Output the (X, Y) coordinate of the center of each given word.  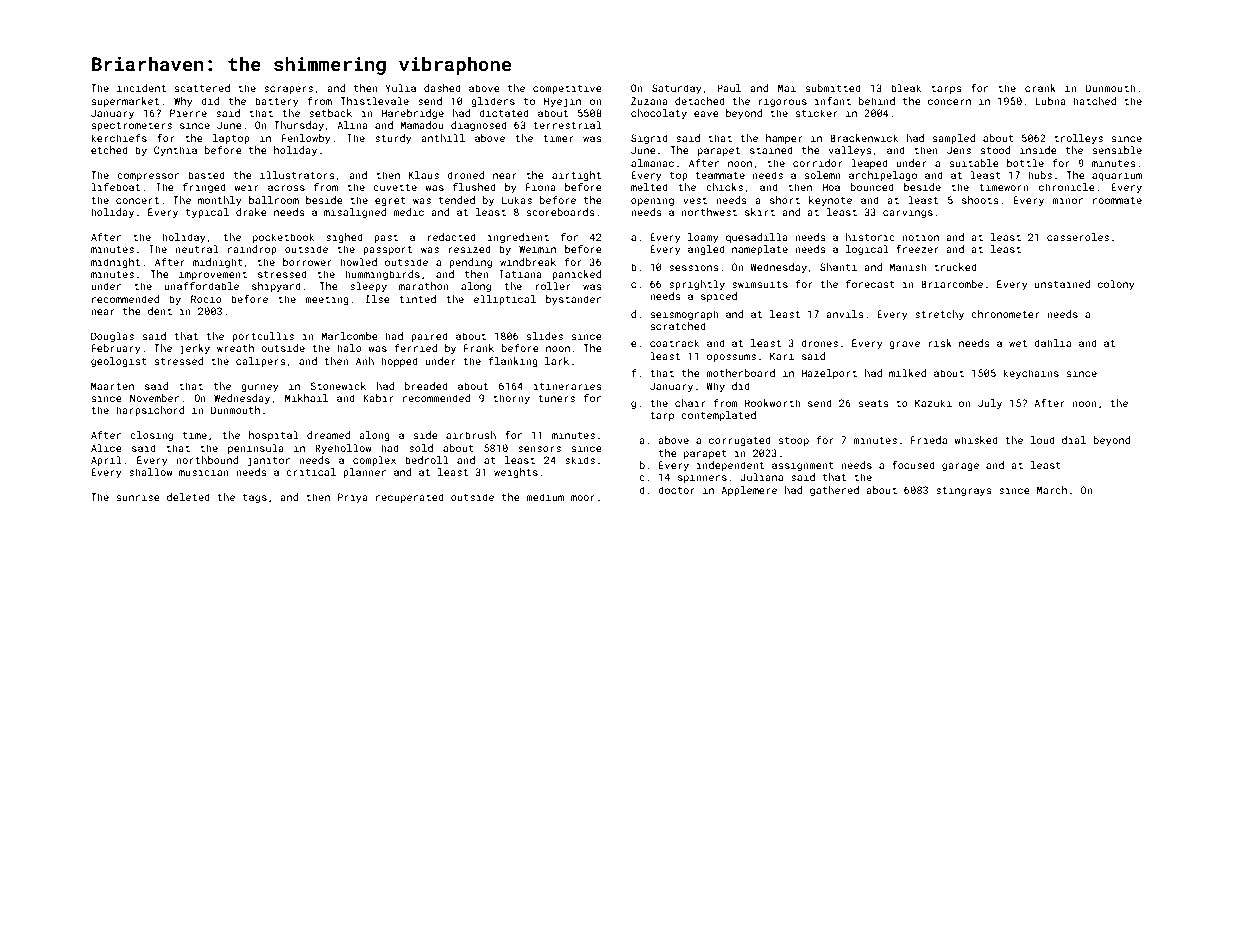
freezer (917, 249)
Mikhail (306, 398)
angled (706, 250)
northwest (709, 212)
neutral (197, 249)
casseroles (1078, 237)
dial (1074, 440)
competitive (567, 89)
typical (207, 213)
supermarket (125, 102)
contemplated (718, 416)
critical (311, 472)
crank (1040, 88)
